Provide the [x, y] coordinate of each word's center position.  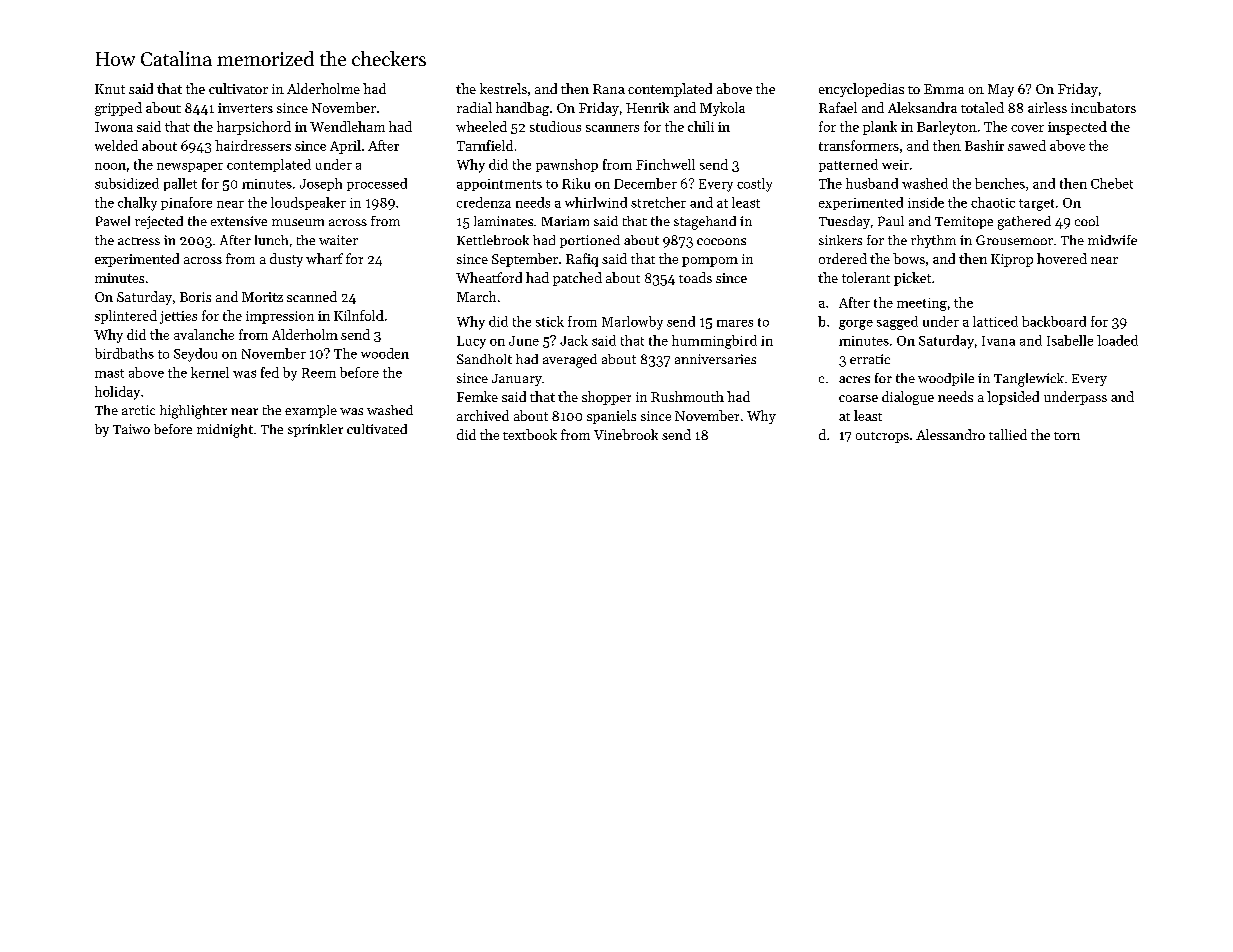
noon [110, 166]
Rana [609, 89]
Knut [110, 89]
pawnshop [567, 165]
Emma [944, 89]
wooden [385, 353]
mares [735, 323]
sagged [897, 323]
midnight [225, 431]
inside [926, 202]
